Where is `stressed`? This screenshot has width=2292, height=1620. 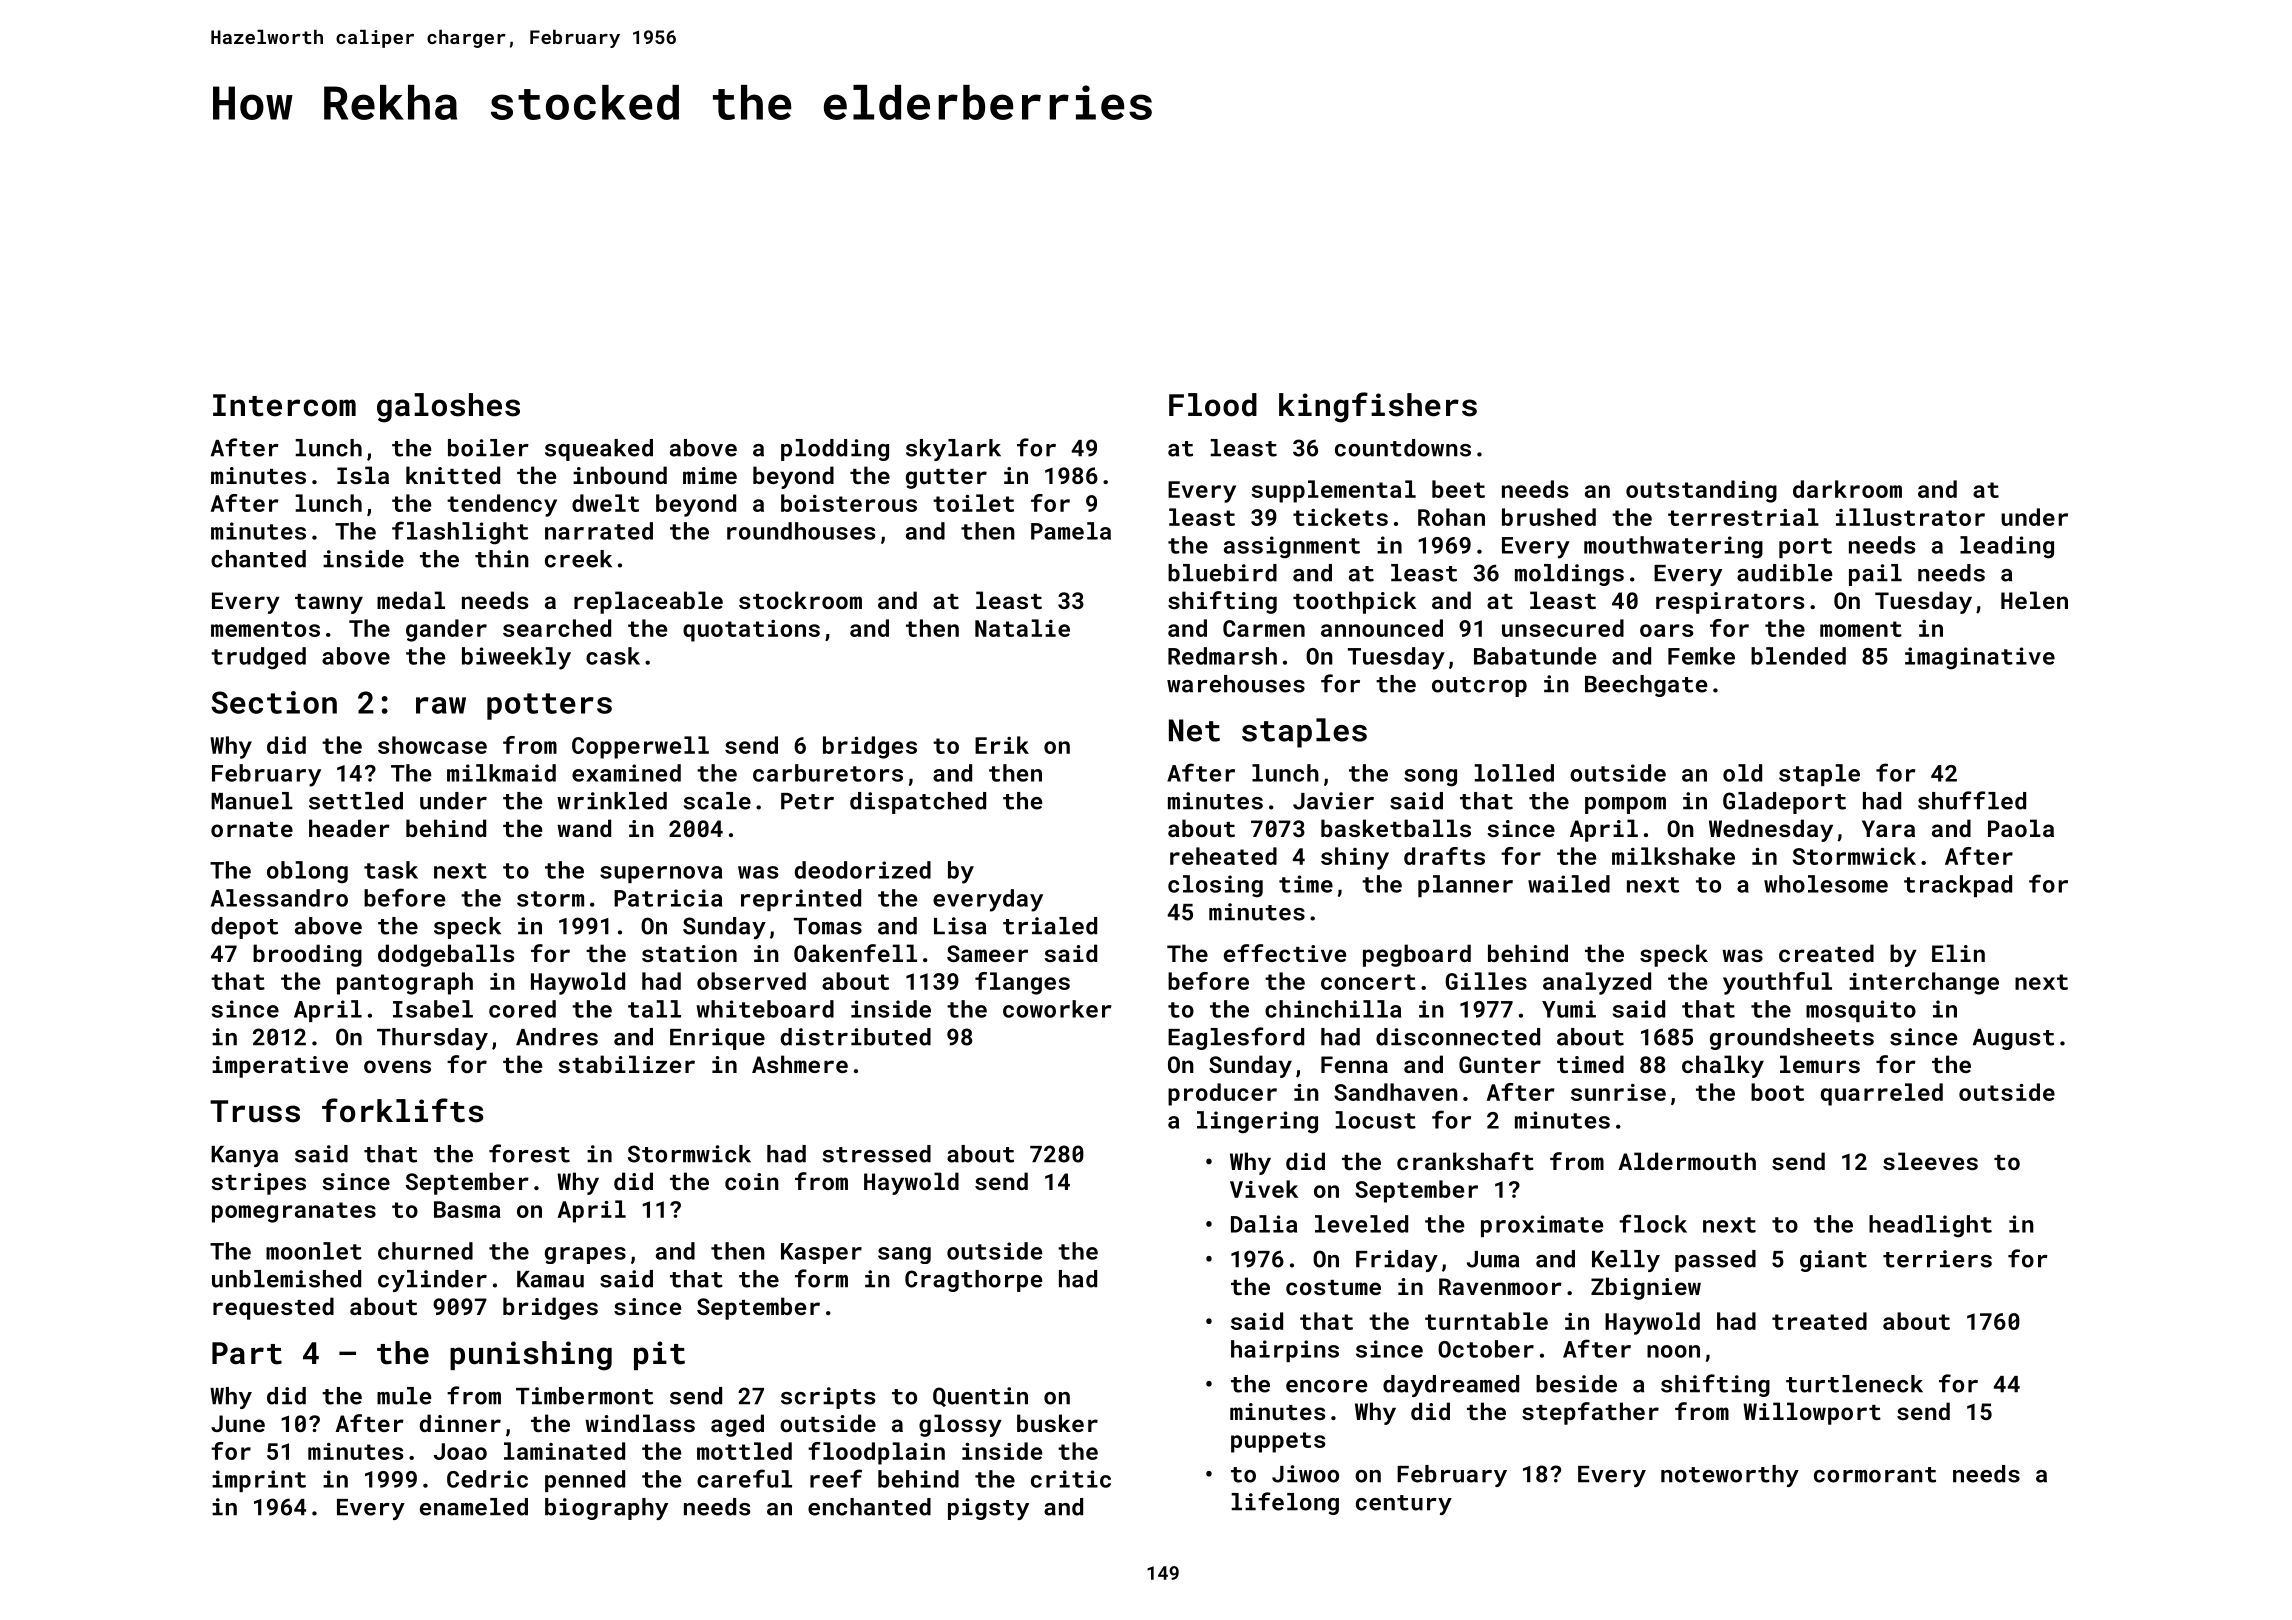
stressed is located at coordinates (877, 1154).
